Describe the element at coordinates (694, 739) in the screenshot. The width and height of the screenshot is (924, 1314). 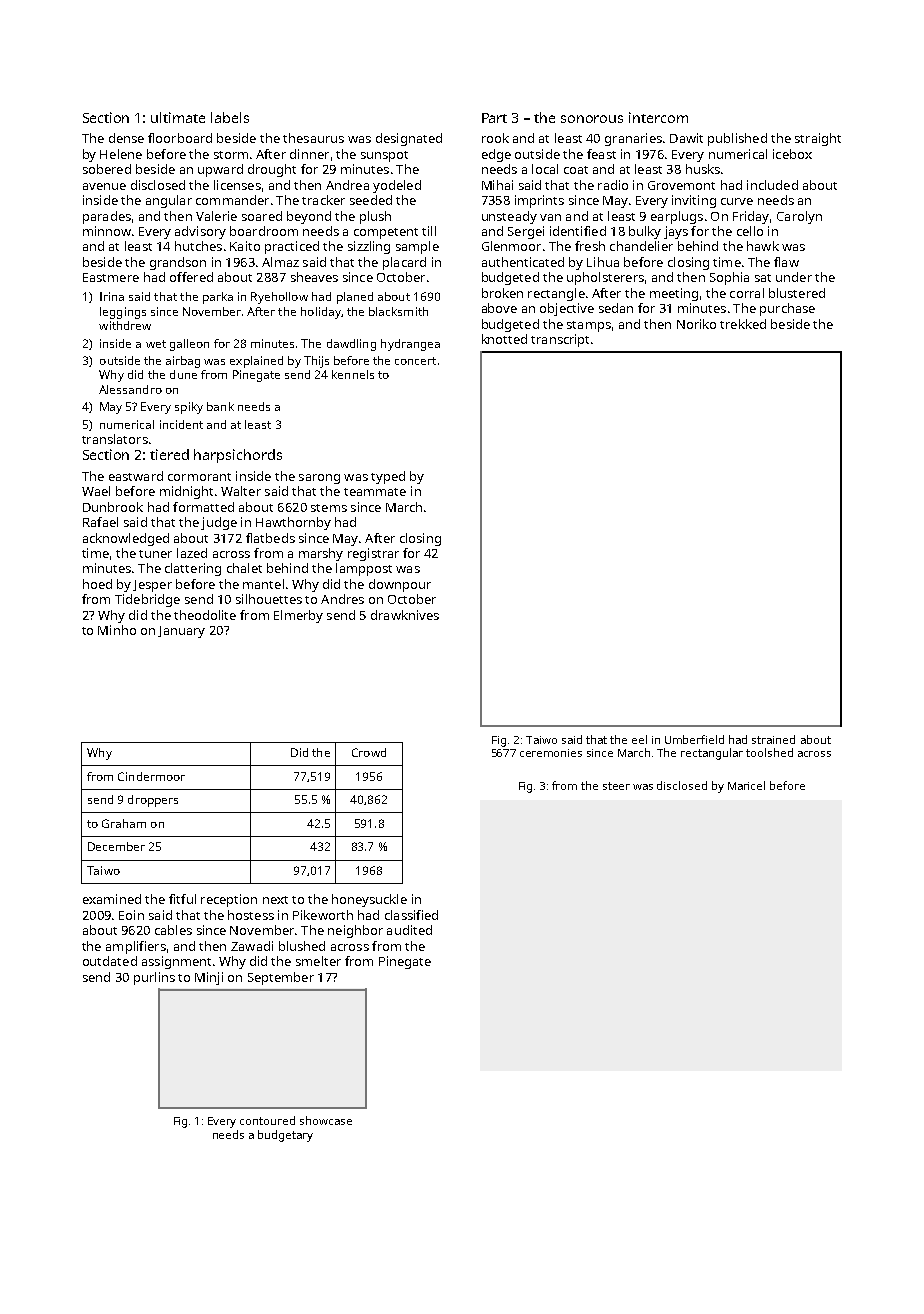
I see `Umberfield` at that location.
